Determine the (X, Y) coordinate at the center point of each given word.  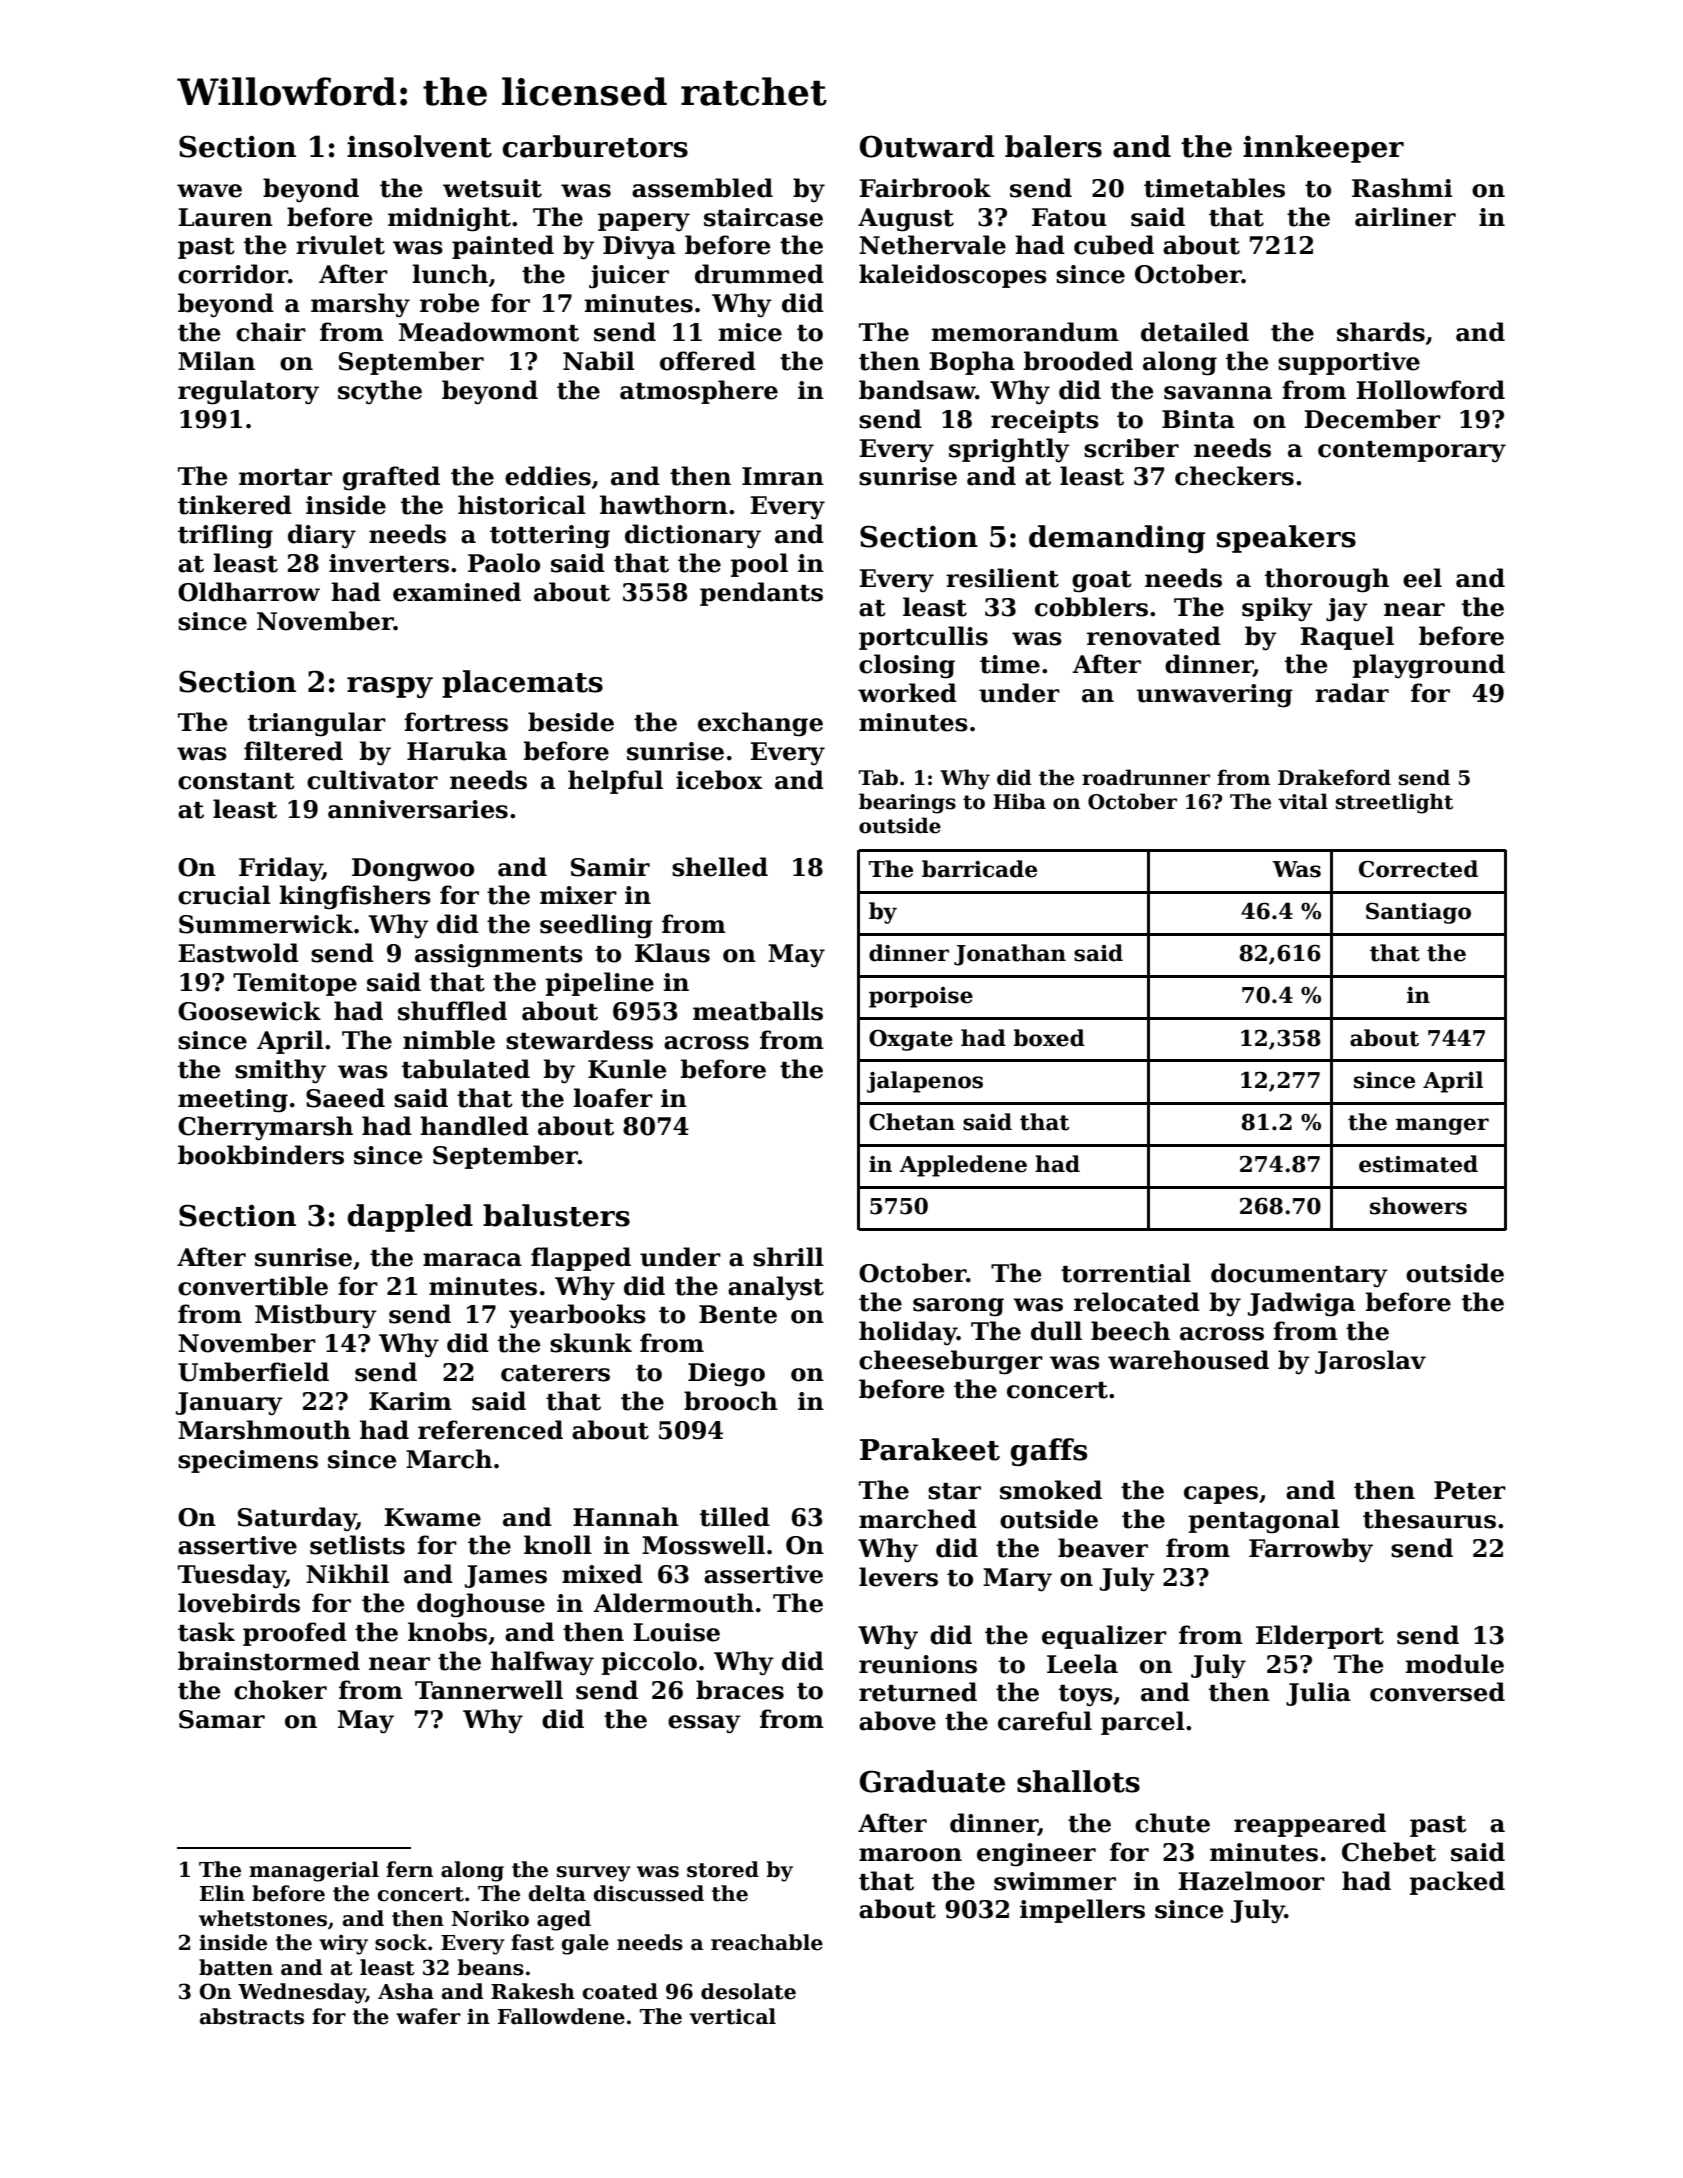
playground (1429, 666)
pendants (761, 594)
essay (704, 1724)
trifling (225, 536)
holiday (908, 1333)
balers (1053, 146)
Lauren (225, 217)
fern (409, 1869)
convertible (253, 1286)
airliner (1405, 217)
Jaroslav (1370, 1362)
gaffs (1048, 1452)
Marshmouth (264, 1430)
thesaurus (1429, 1519)
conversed (1437, 1692)
